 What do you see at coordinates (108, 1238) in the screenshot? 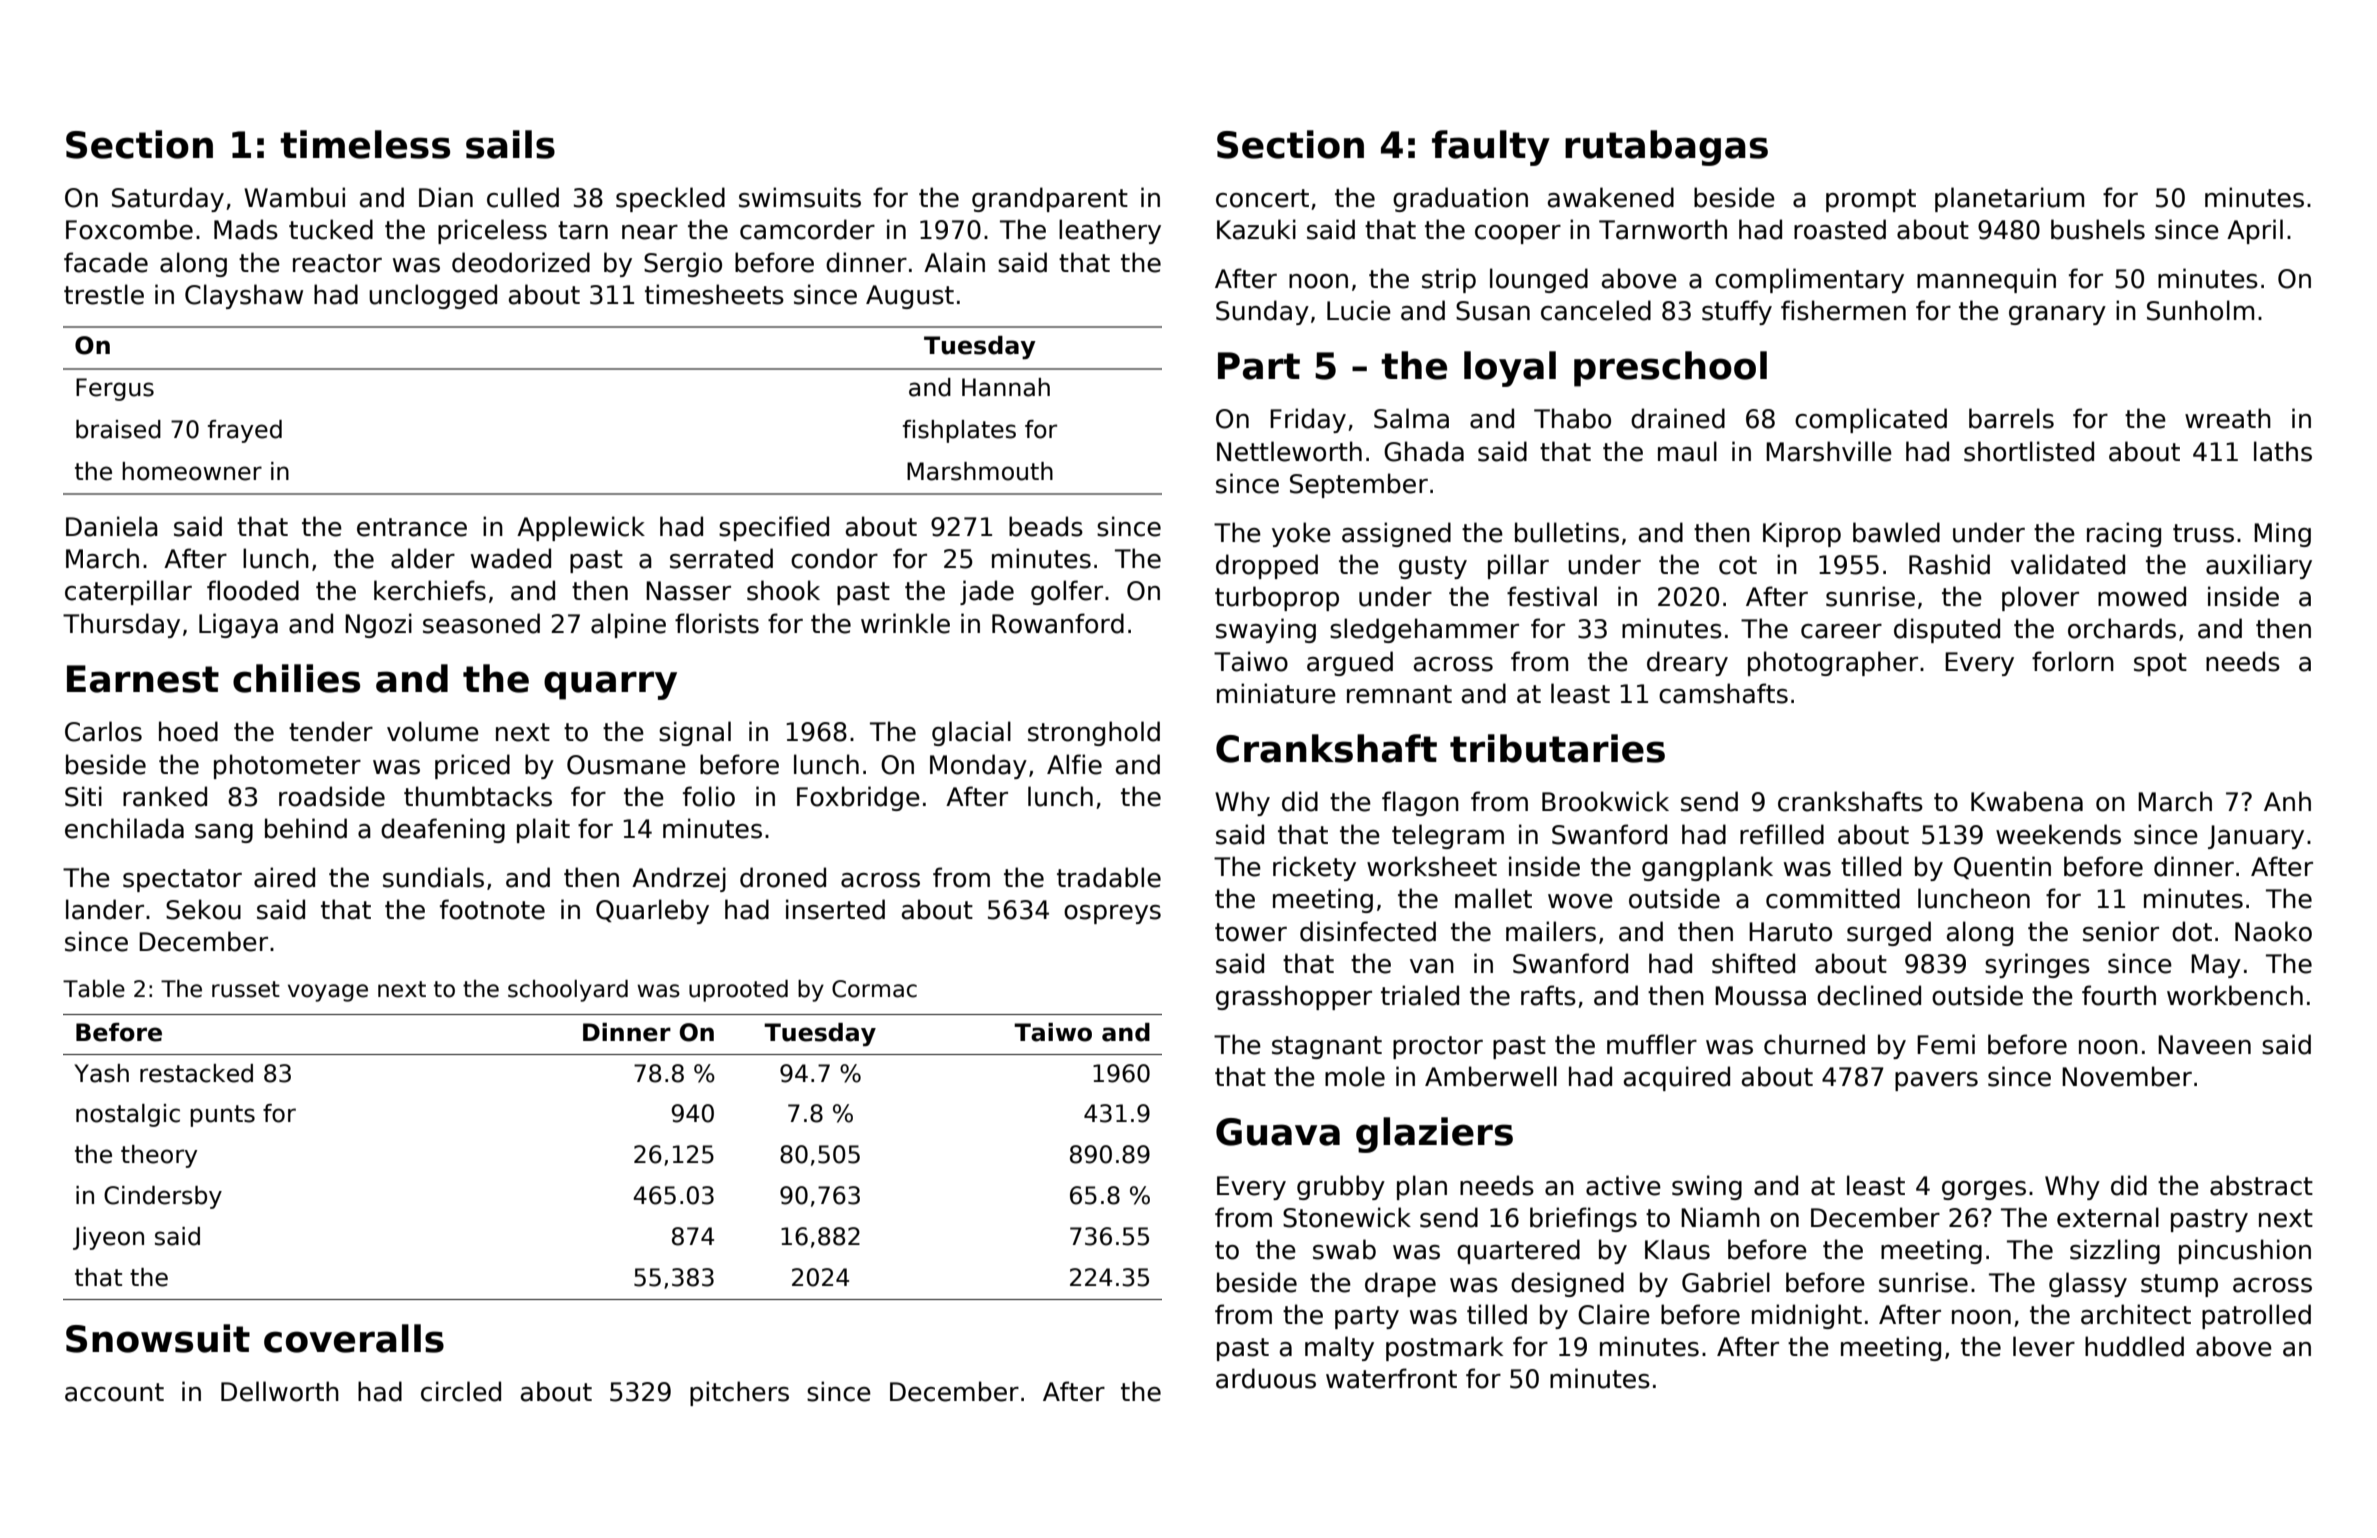
I see `Jiyeon` at bounding box center [108, 1238].
